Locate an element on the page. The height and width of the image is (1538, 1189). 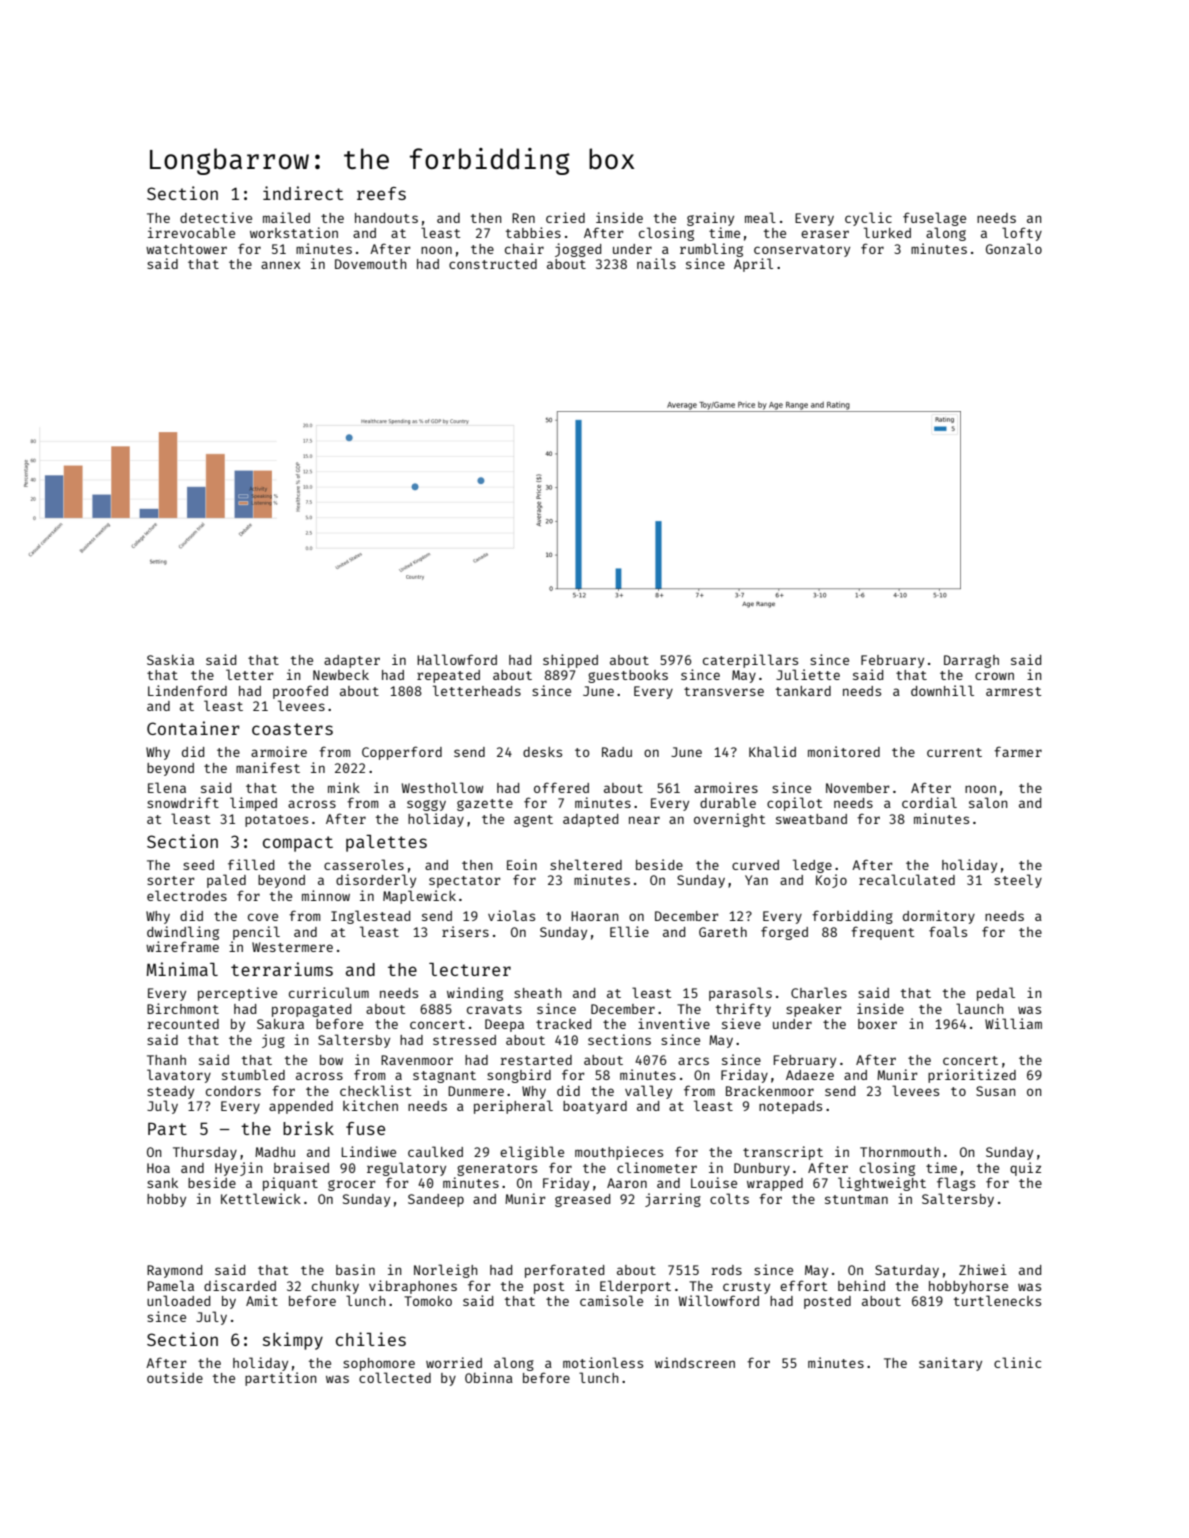
sank is located at coordinates (162, 1183).
